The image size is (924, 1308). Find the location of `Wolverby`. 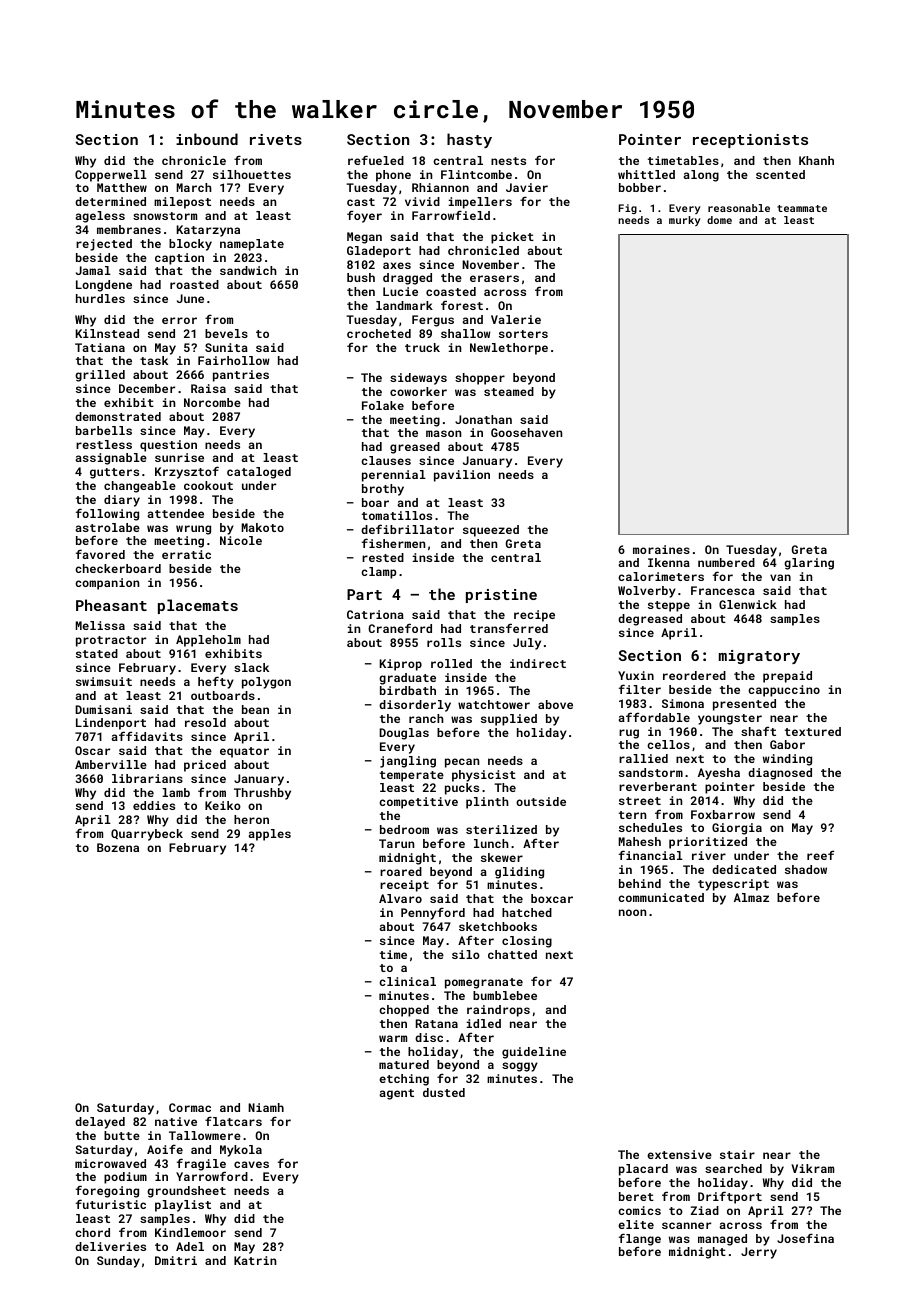

Wolverby is located at coordinates (647, 592).
